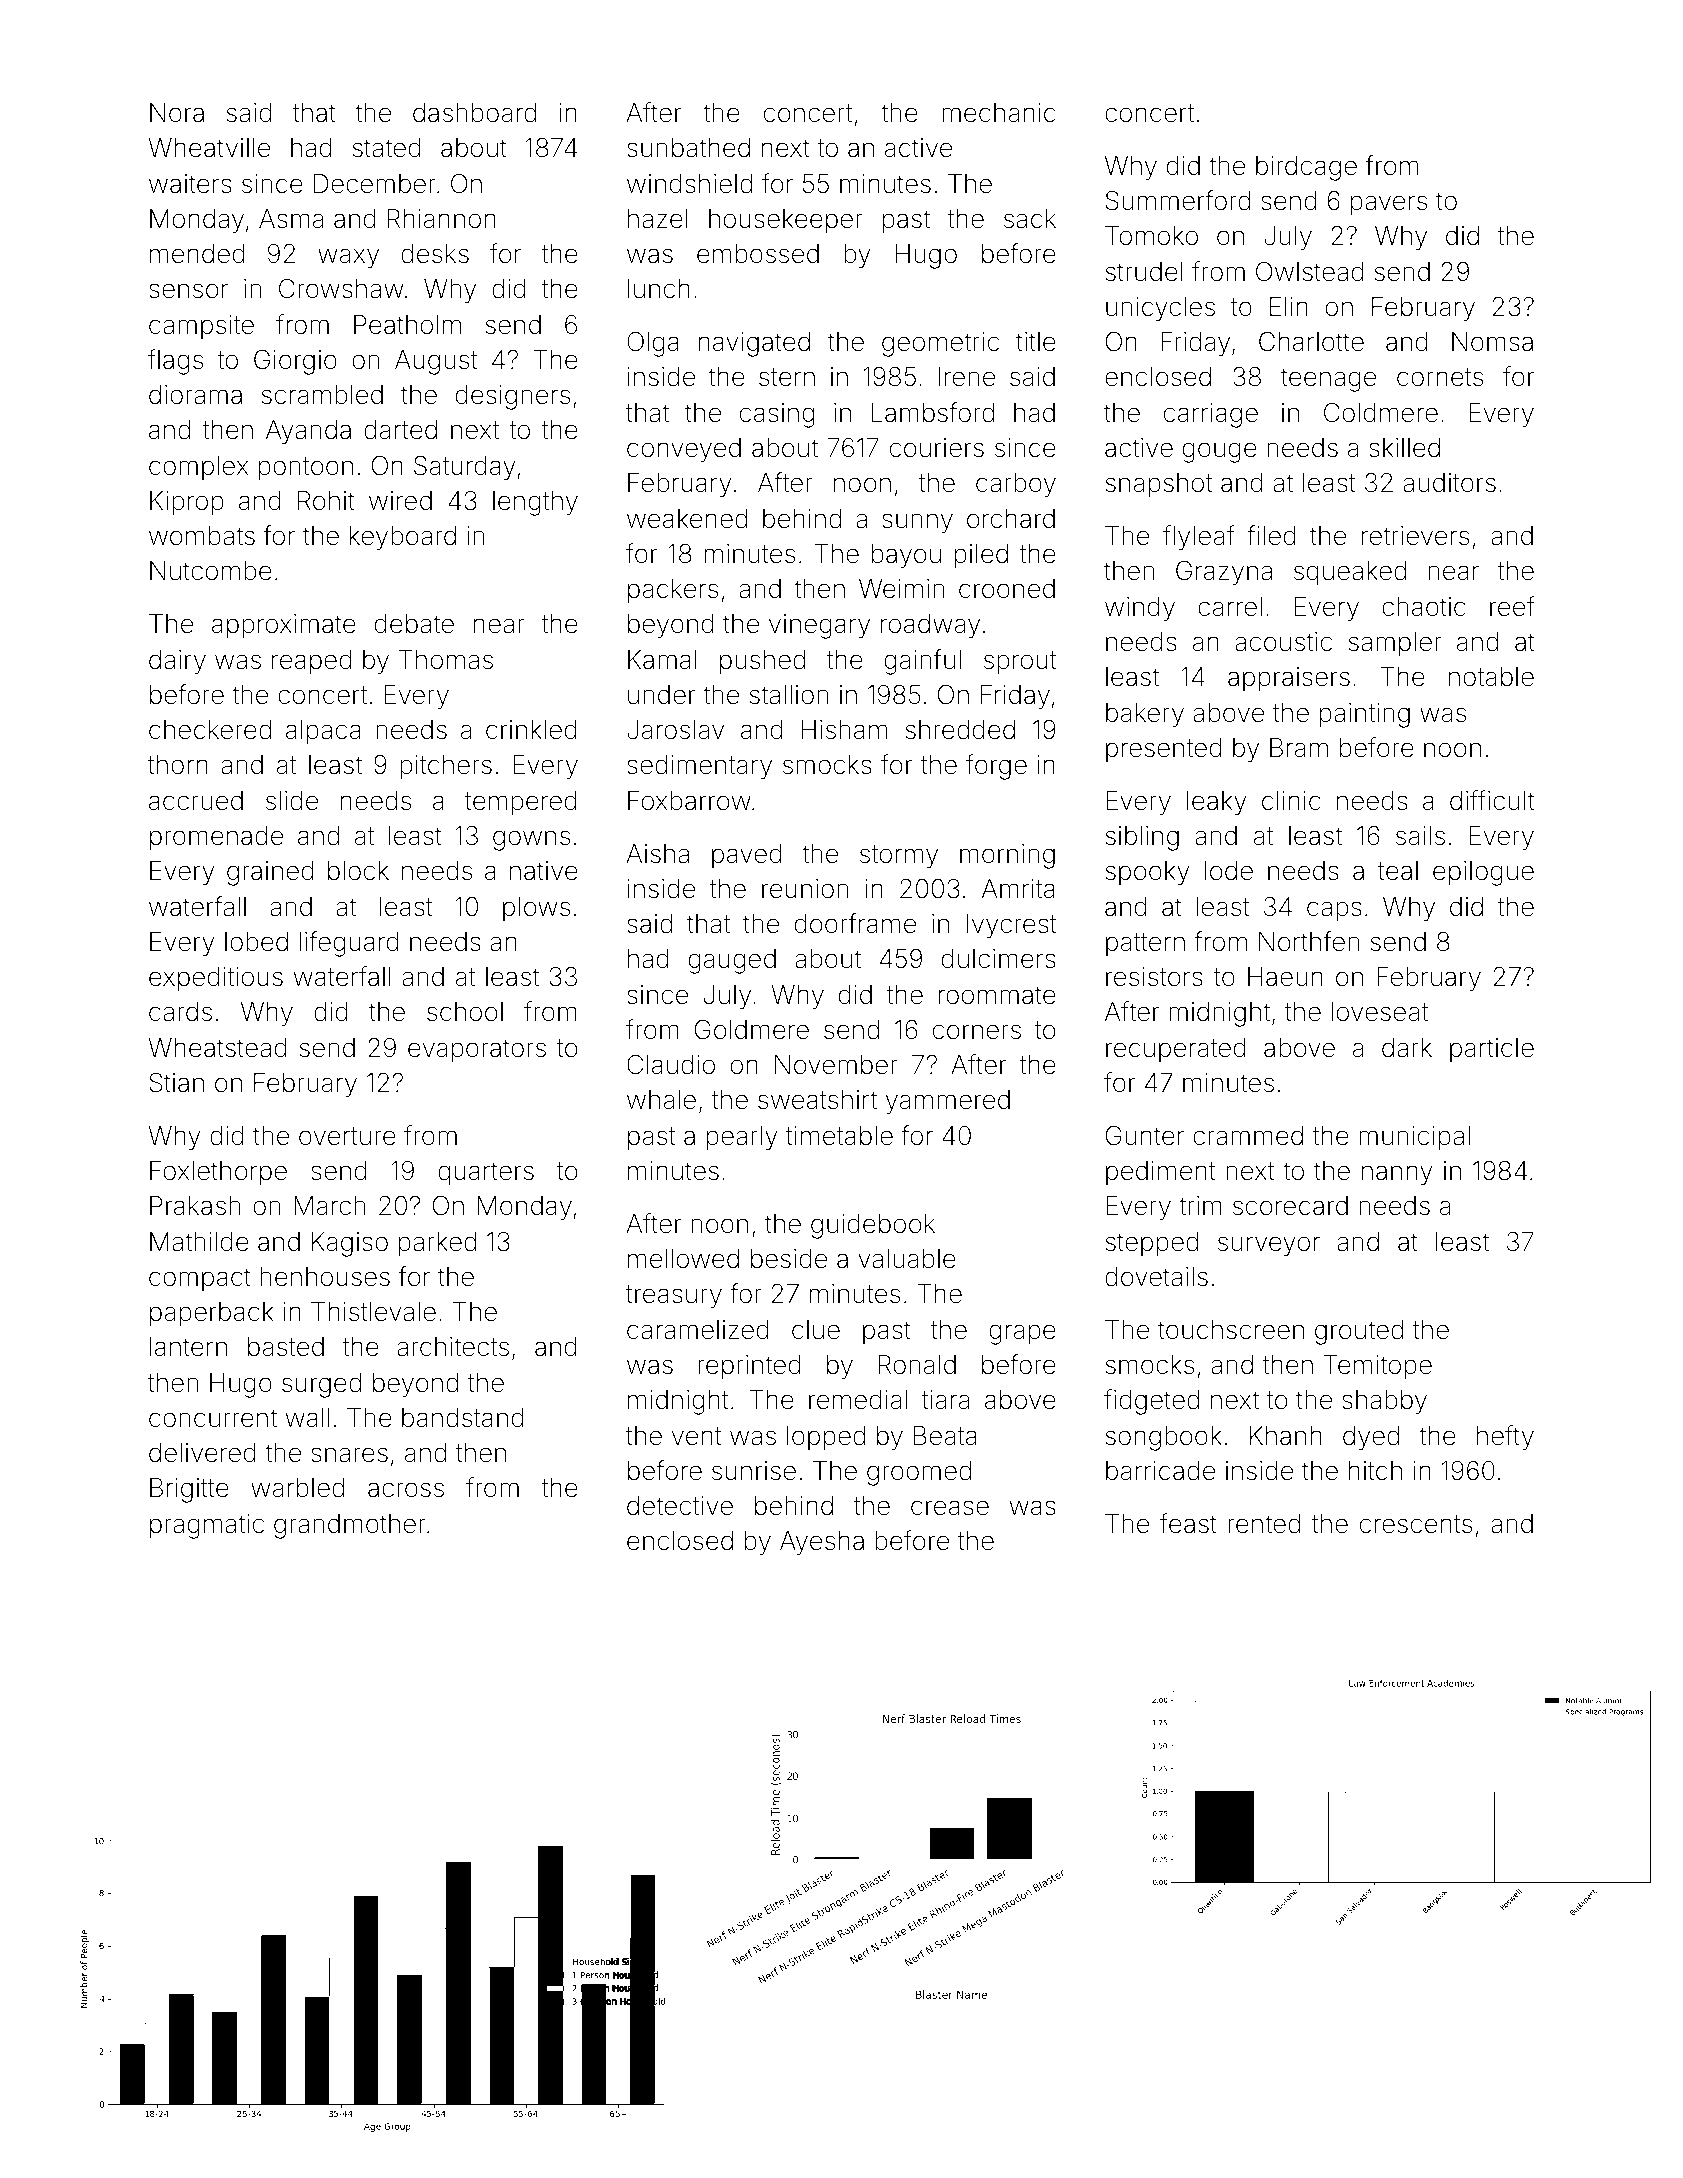 The height and width of the page is (2178, 1683). What do you see at coordinates (1424, 607) in the page?
I see `chaotic` at bounding box center [1424, 607].
